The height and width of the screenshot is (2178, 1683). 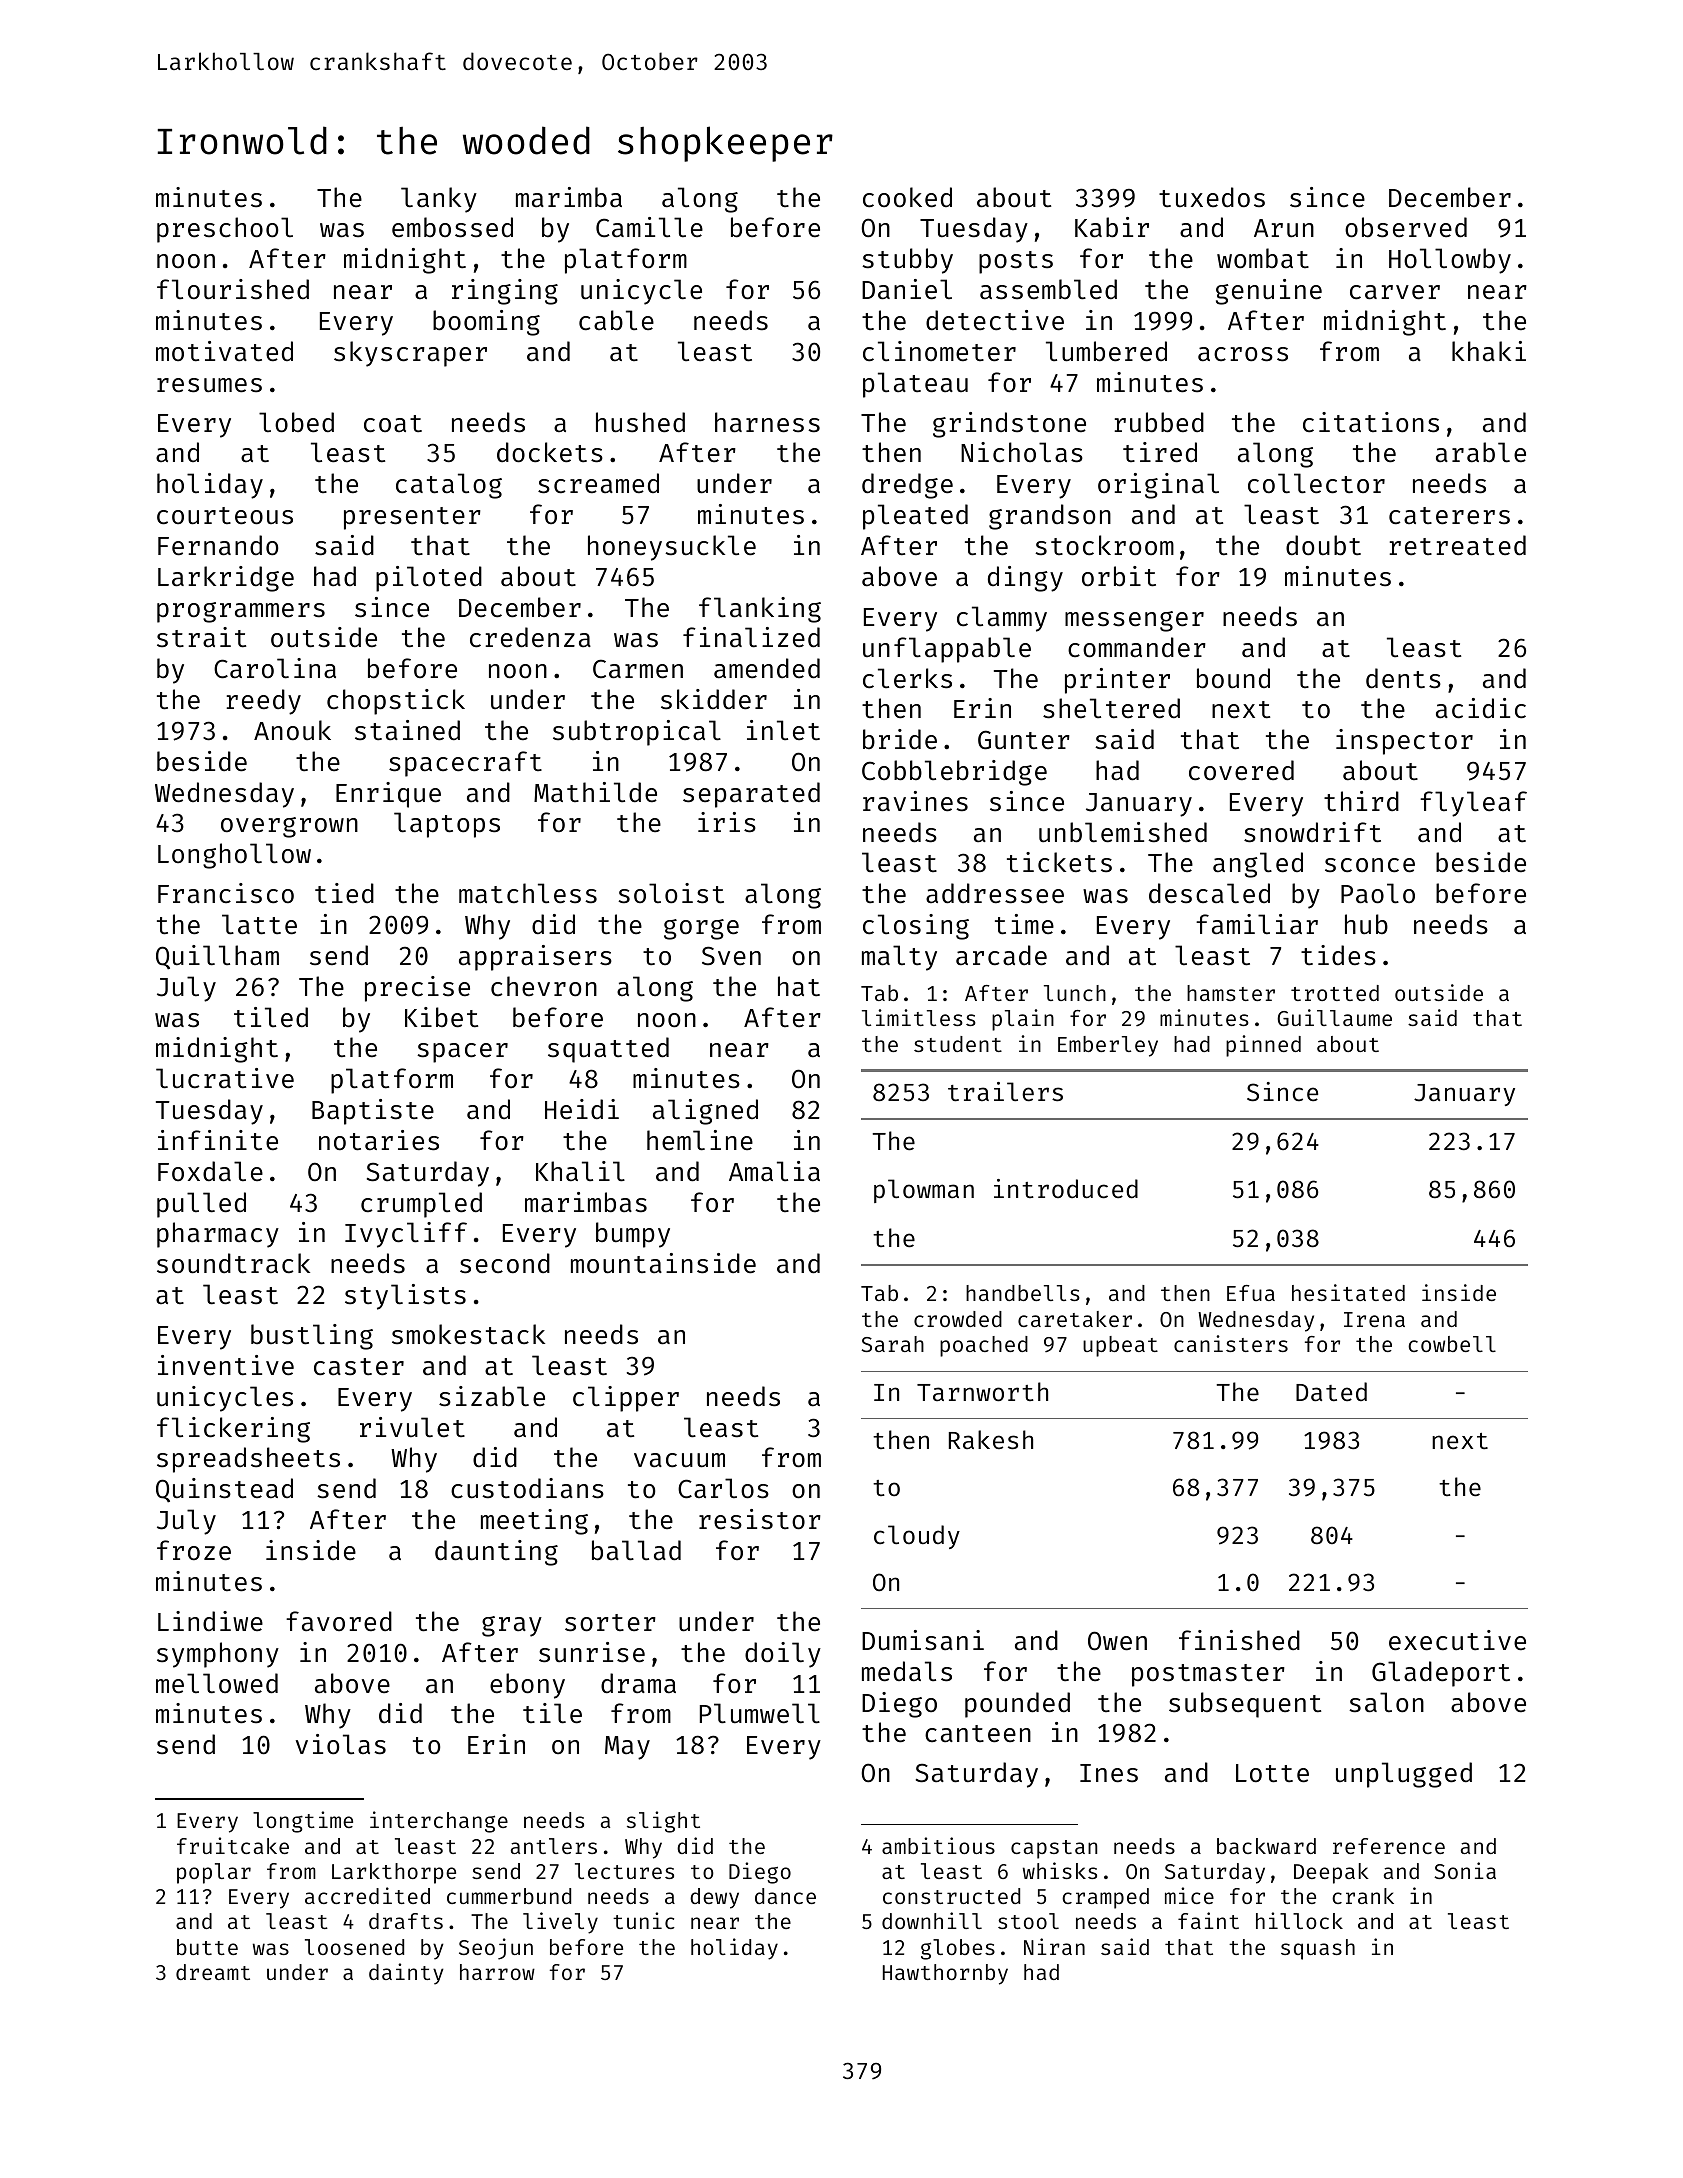 What do you see at coordinates (341, 1744) in the screenshot?
I see `violas` at bounding box center [341, 1744].
